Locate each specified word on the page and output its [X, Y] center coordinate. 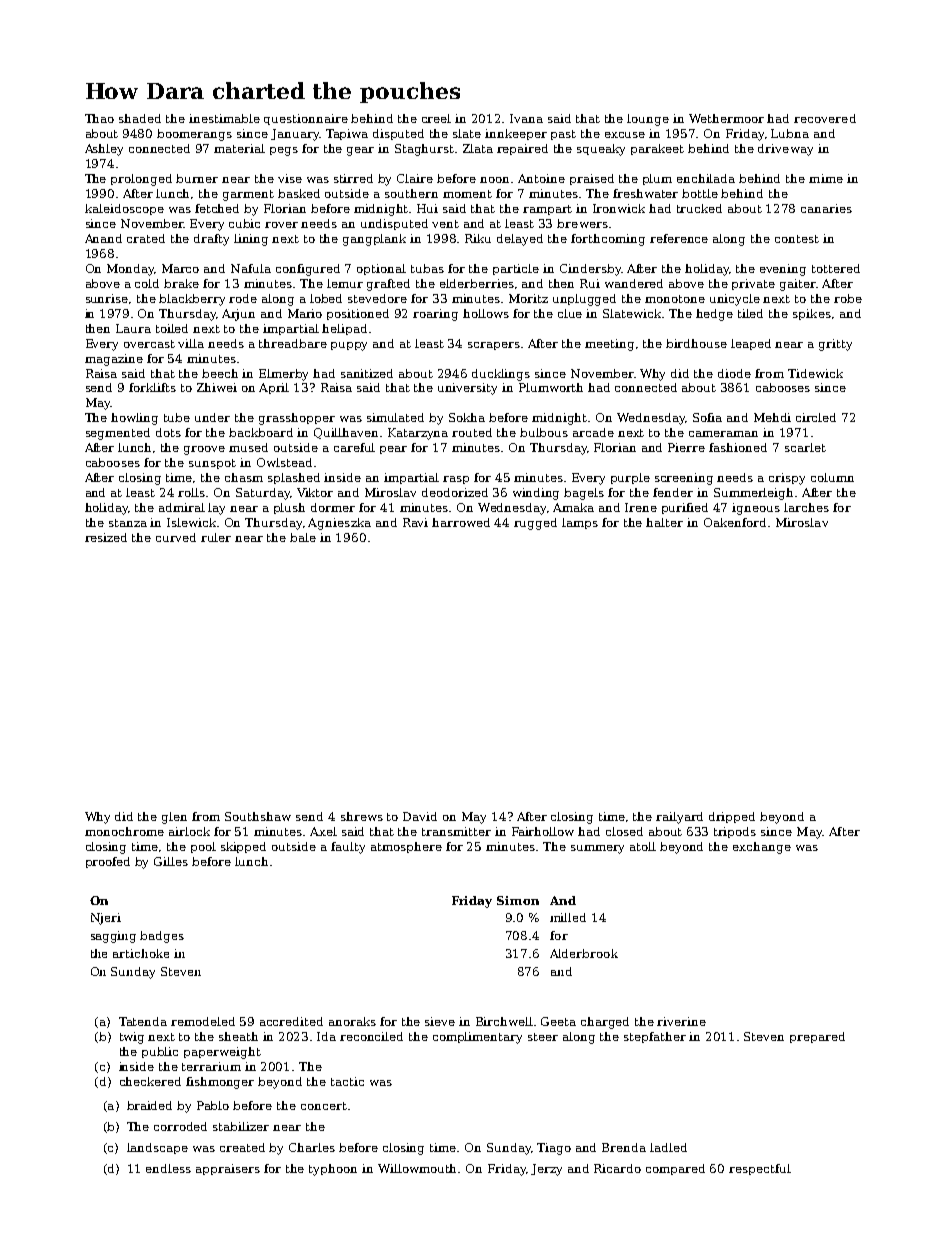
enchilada [706, 178]
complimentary [477, 1038]
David [420, 816]
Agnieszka [339, 524]
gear [360, 151]
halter [664, 522]
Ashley [104, 150]
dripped [732, 817]
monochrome [124, 831]
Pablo [213, 1105]
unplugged [584, 300]
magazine [114, 360]
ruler [216, 537]
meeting [609, 345]
